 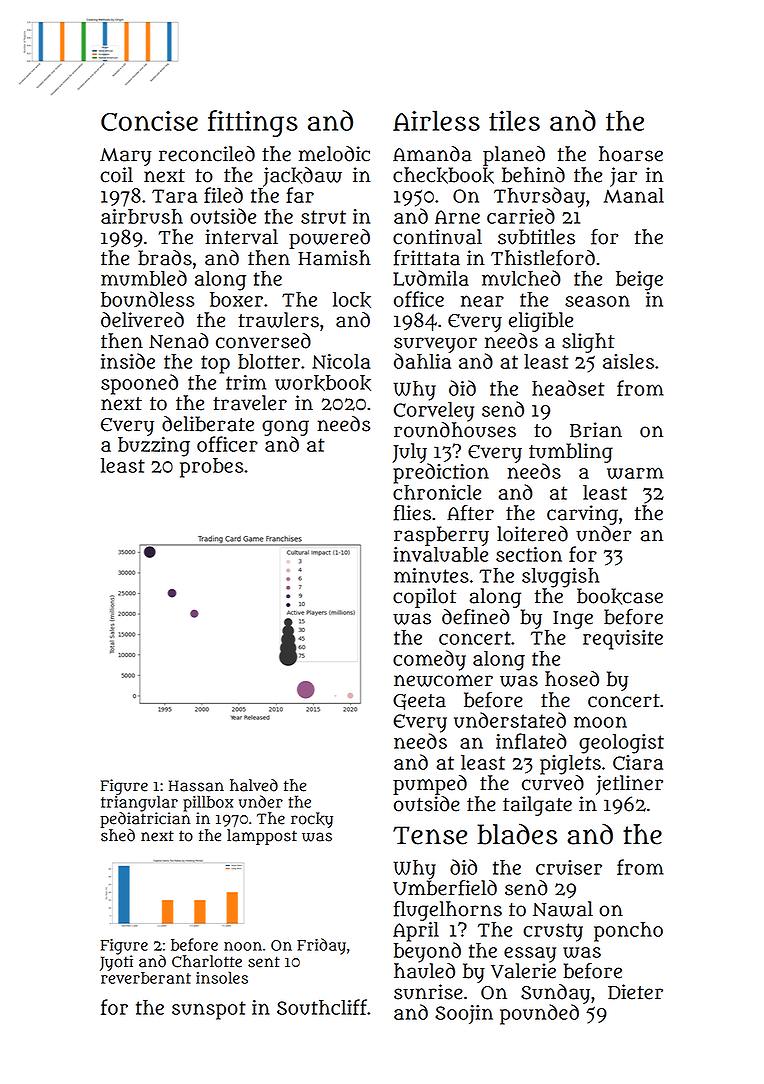 I want to click on hoarse, so click(x=631, y=154).
